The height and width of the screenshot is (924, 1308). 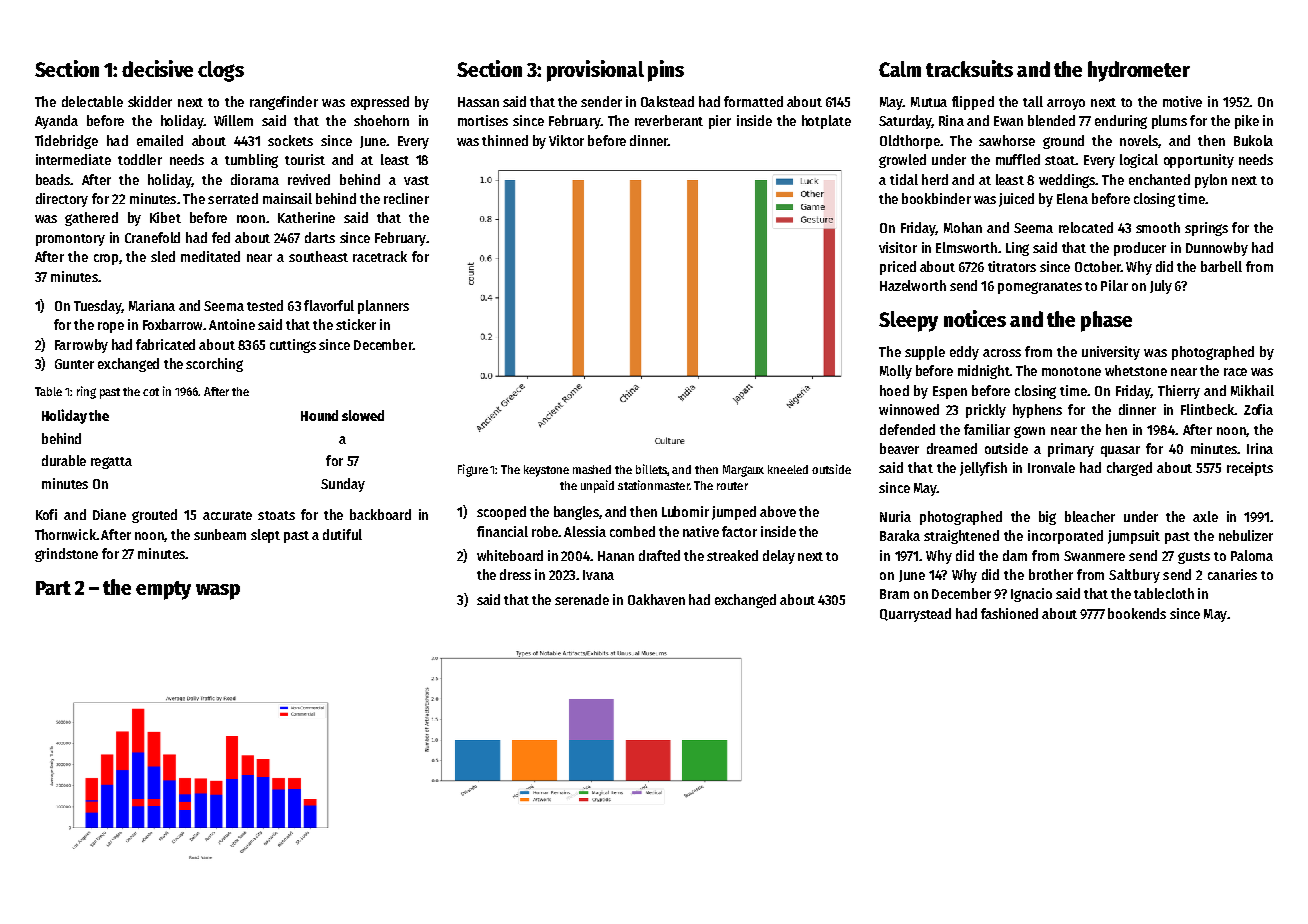 I want to click on beads, so click(x=53, y=179).
